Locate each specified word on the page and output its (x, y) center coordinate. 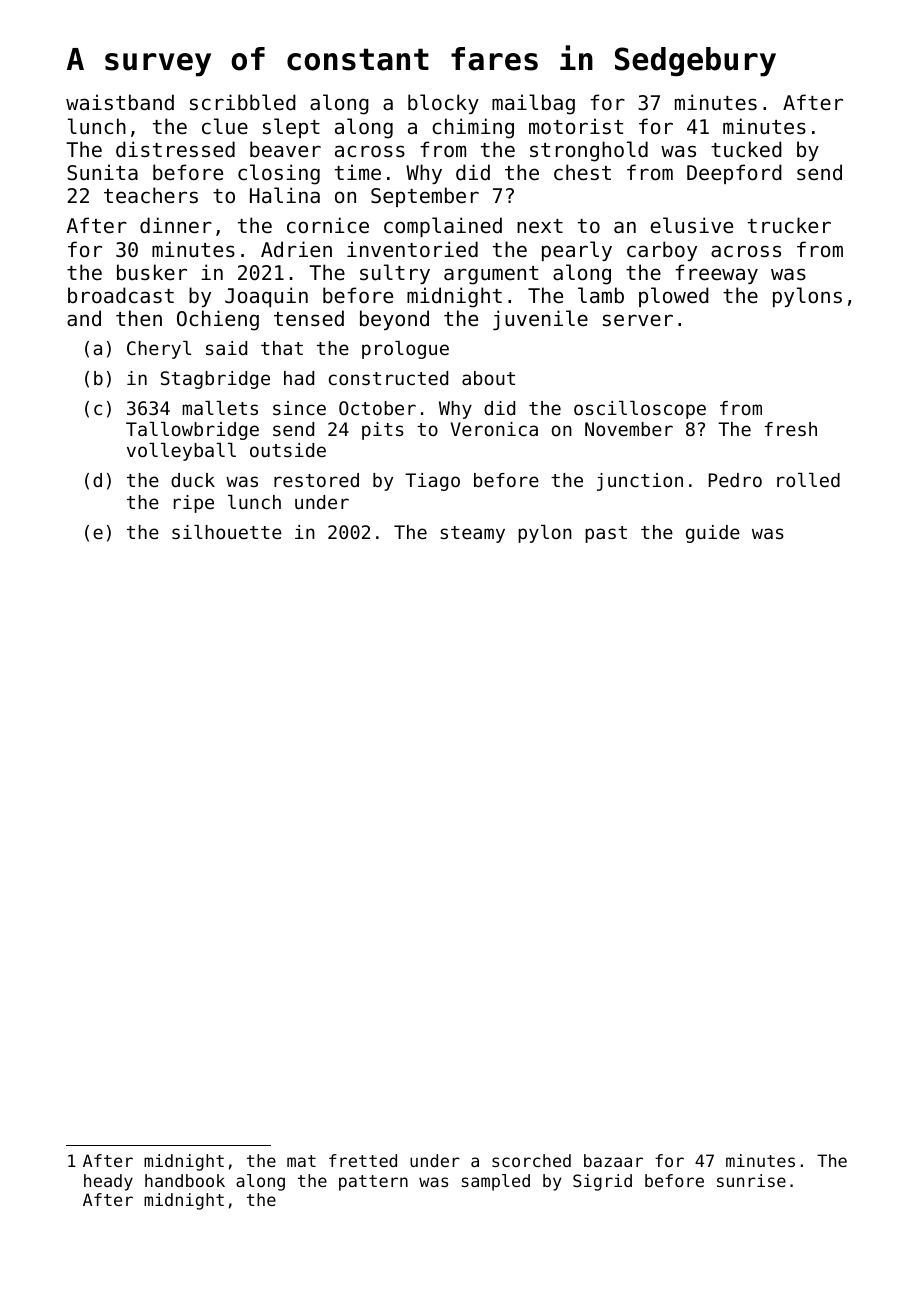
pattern (373, 1183)
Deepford (734, 174)
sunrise (751, 1180)
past (606, 534)
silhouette (227, 532)
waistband (120, 102)
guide (713, 534)
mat (301, 1161)
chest (582, 172)
